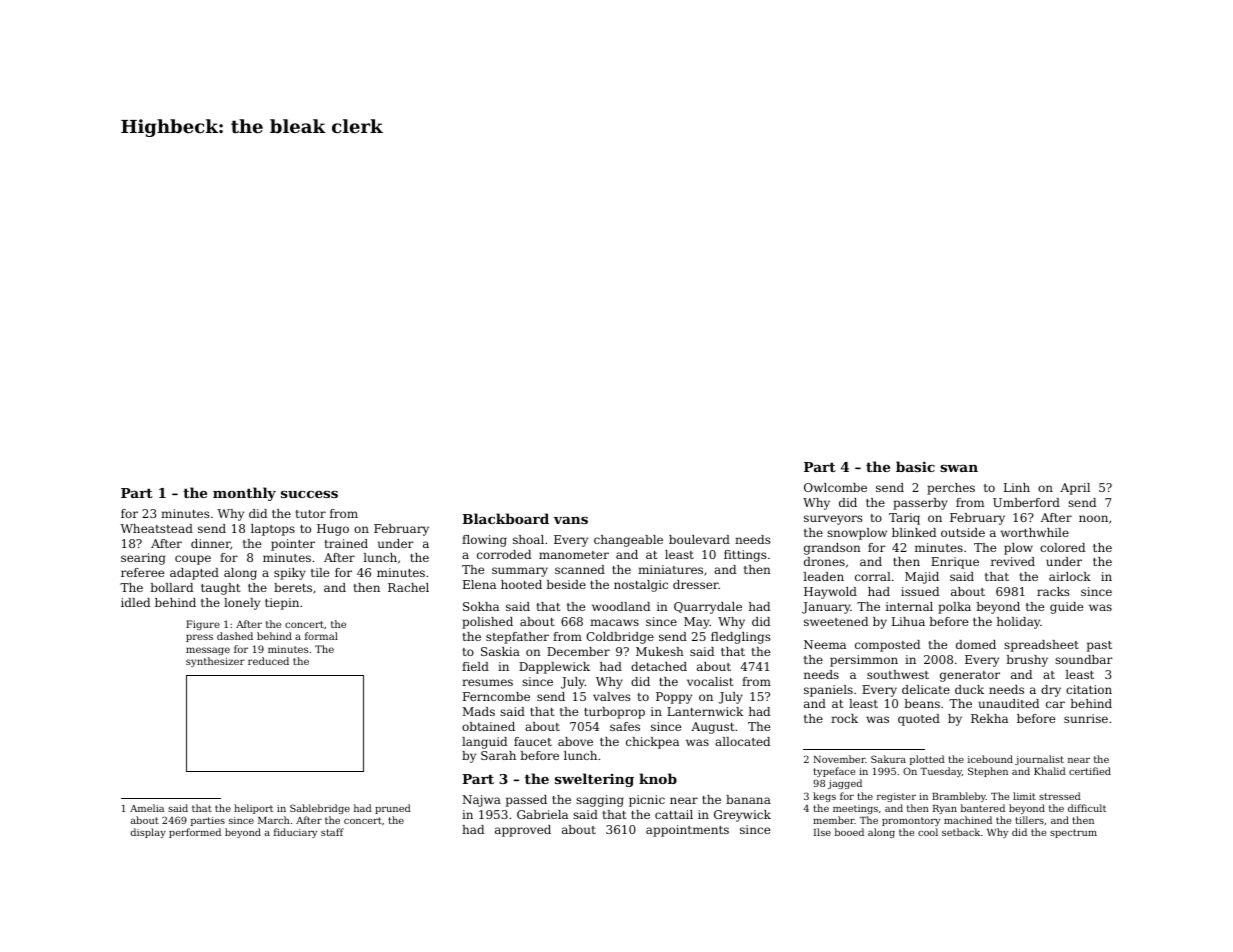 The width and height of the screenshot is (1233, 952). What do you see at coordinates (1075, 489) in the screenshot?
I see `April` at bounding box center [1075, 489].
